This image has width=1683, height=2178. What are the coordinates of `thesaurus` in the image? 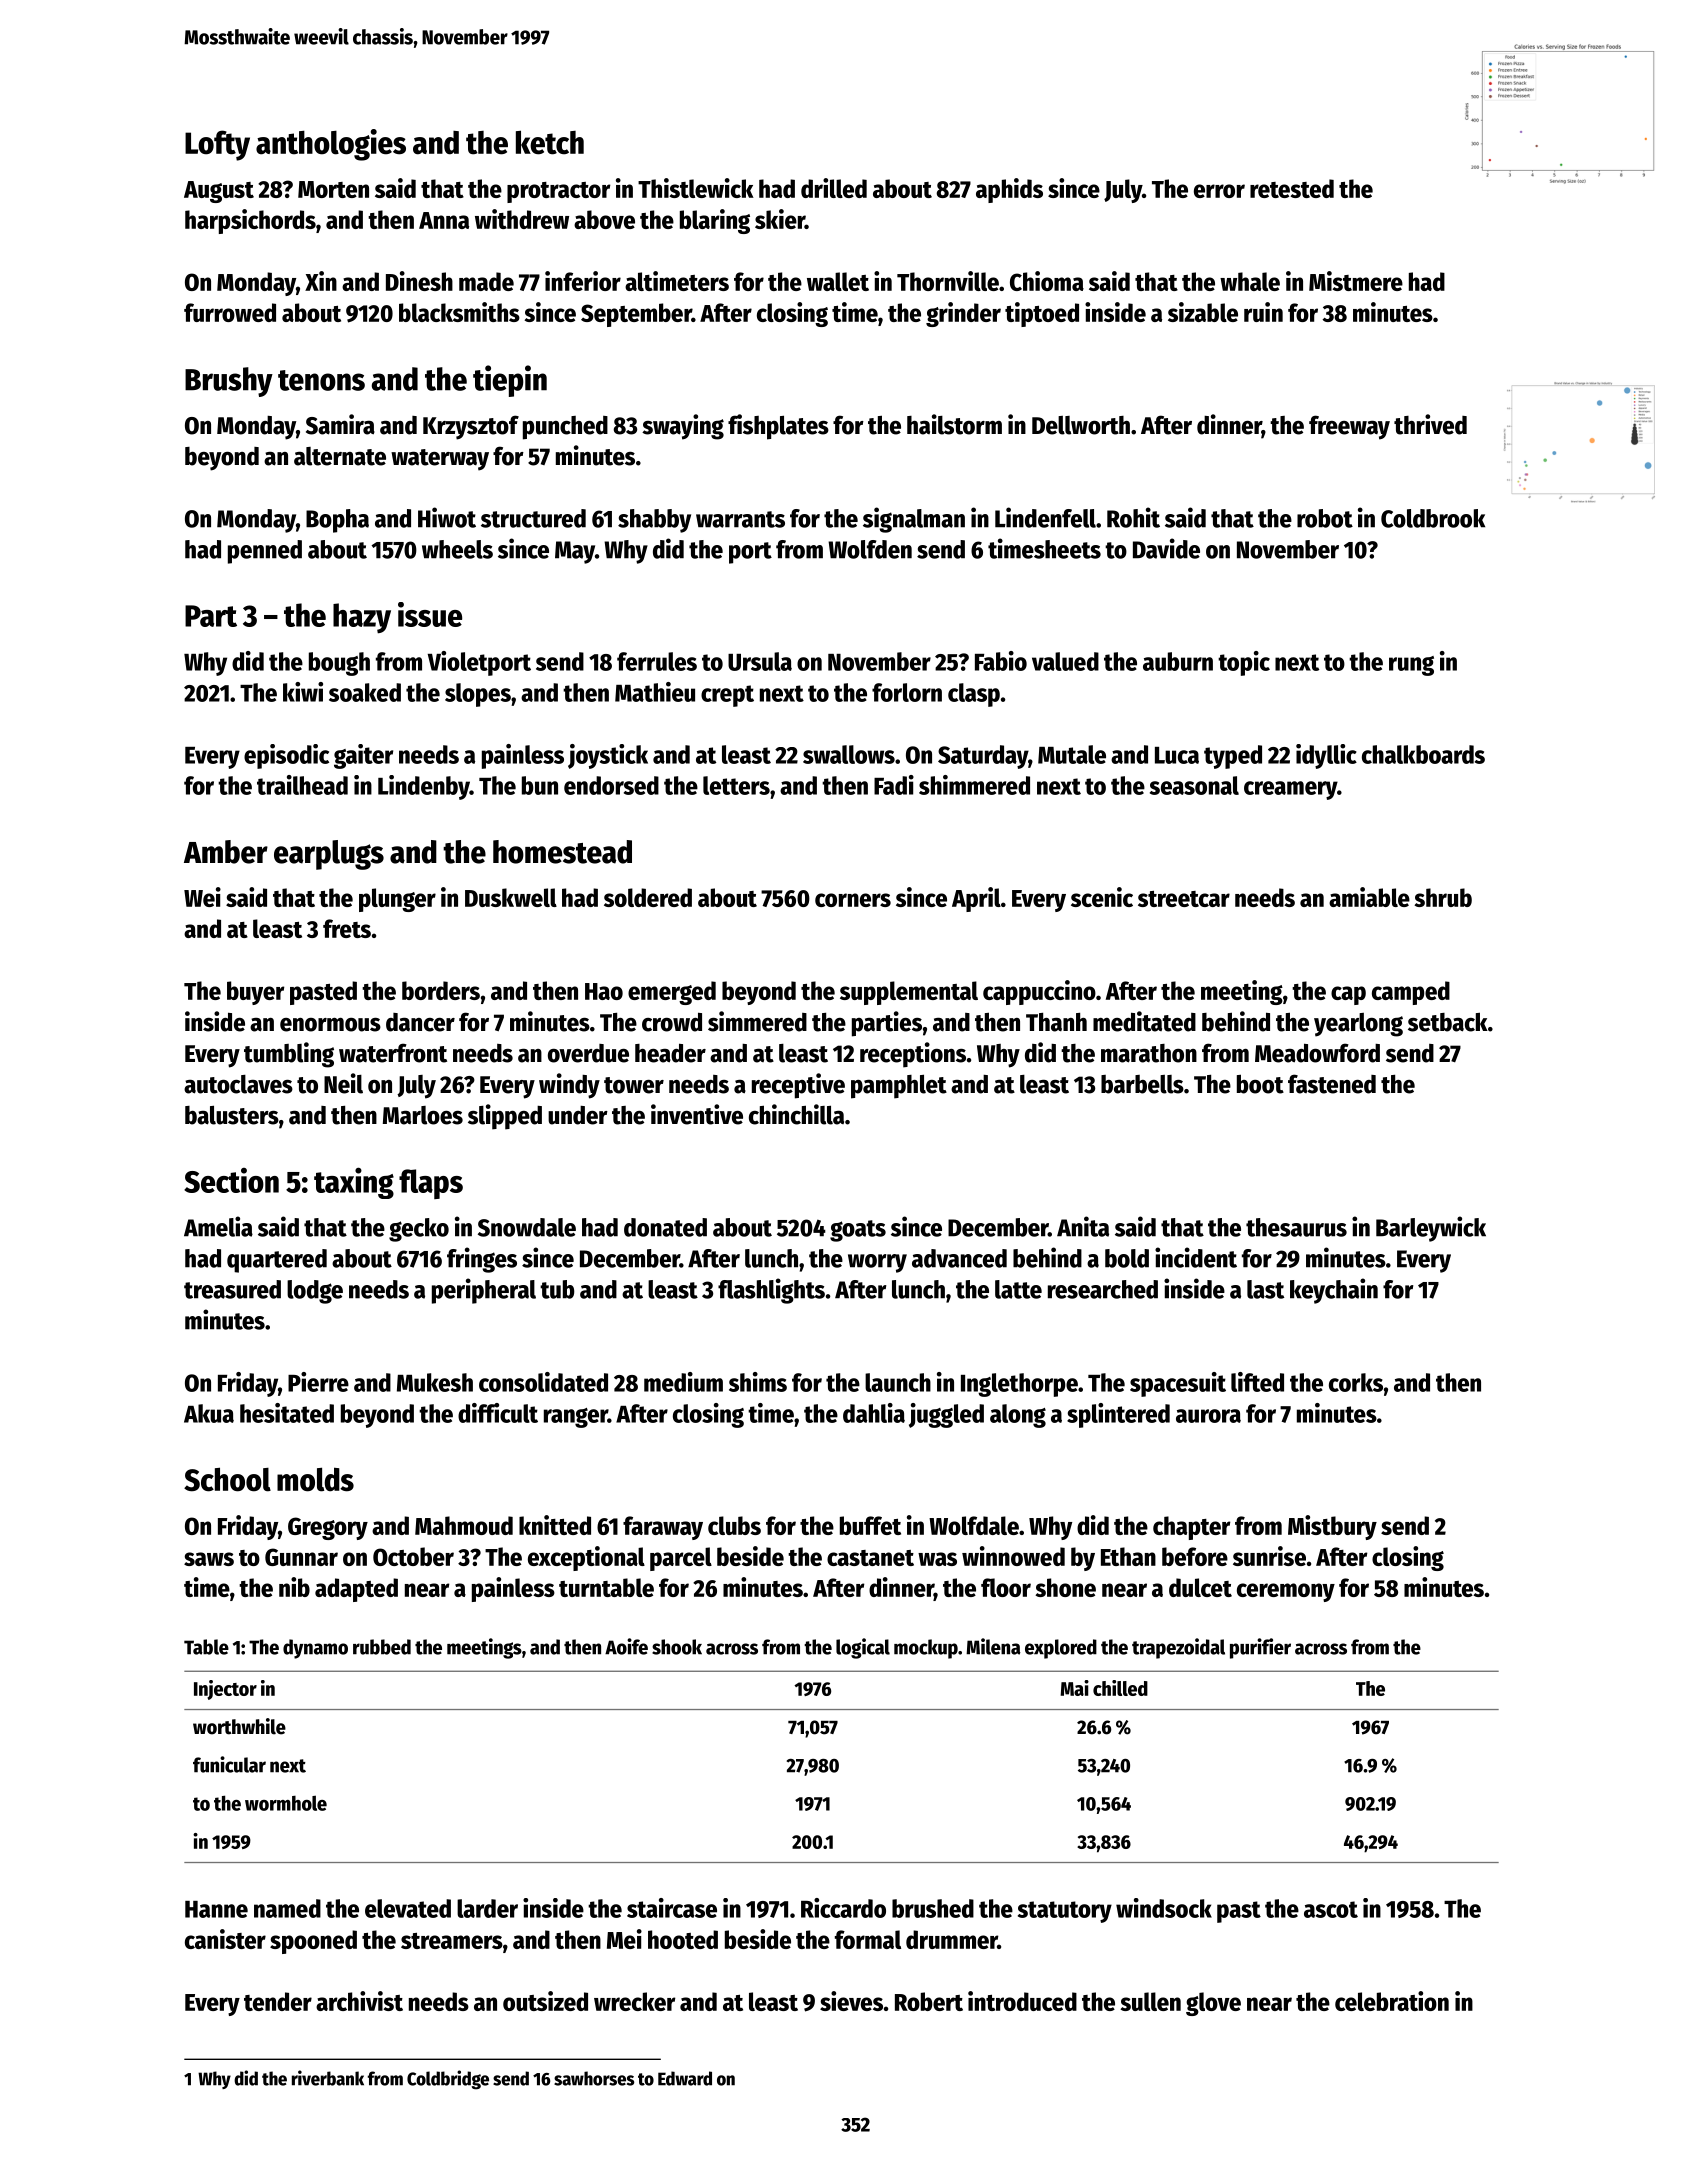 It's located at (1296, 1227).
